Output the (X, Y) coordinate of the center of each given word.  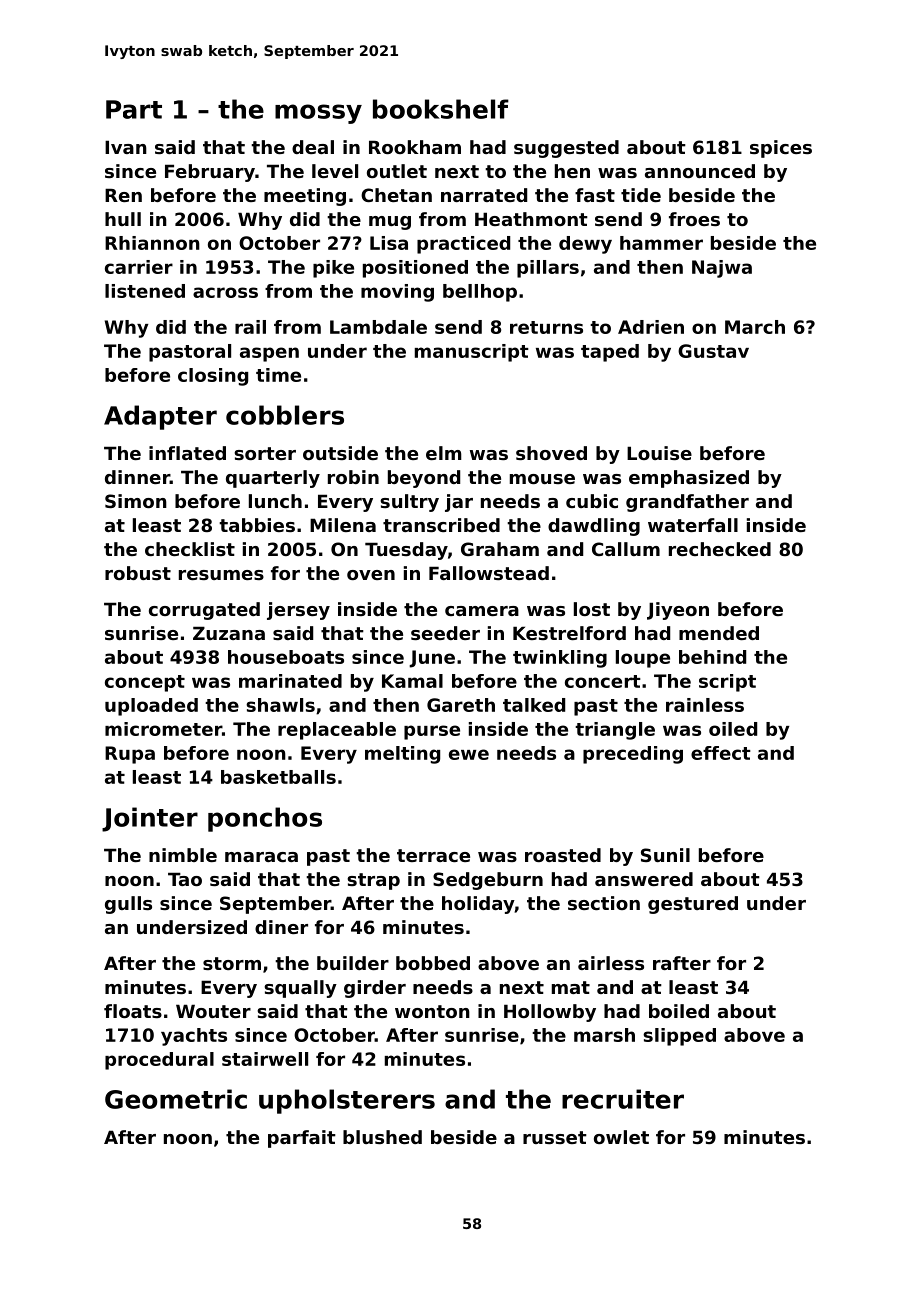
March (755, 327)
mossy (318, 114)
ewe (469, 754)
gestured (693, 905)
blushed (382, 1137)
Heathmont (531, 219)
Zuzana (229, 633)
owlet (621, 1137)
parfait (302, 1139)
